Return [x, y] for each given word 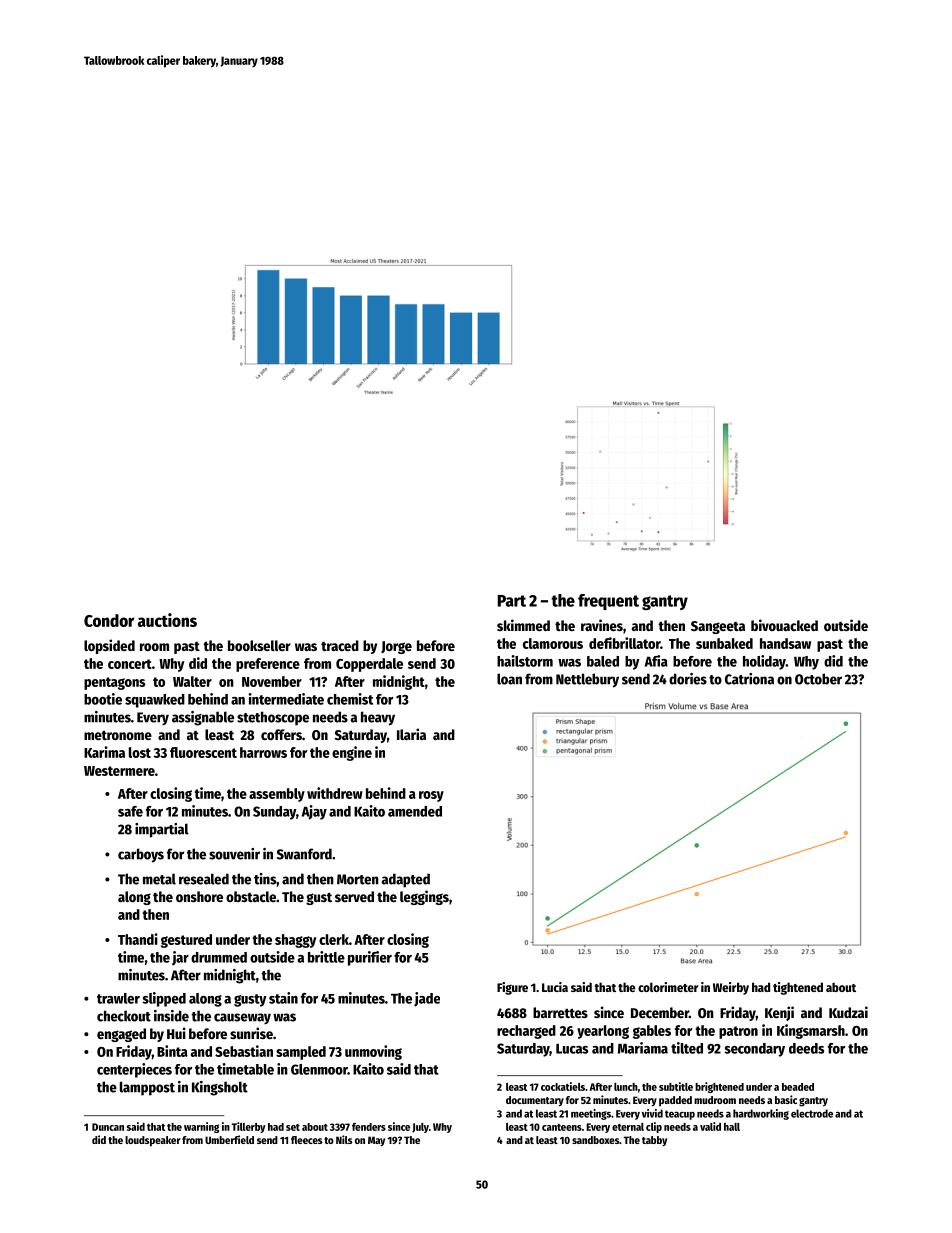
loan [509, 679]
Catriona [749, 679]
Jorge [396, 647]
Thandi [138, 939]
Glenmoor [319, 1069]
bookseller [259, 645]
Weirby [731, 988]
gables [652, 1032]
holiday [764, 662]
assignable [203, 718]
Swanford [304, 854]
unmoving [373, 1052]
